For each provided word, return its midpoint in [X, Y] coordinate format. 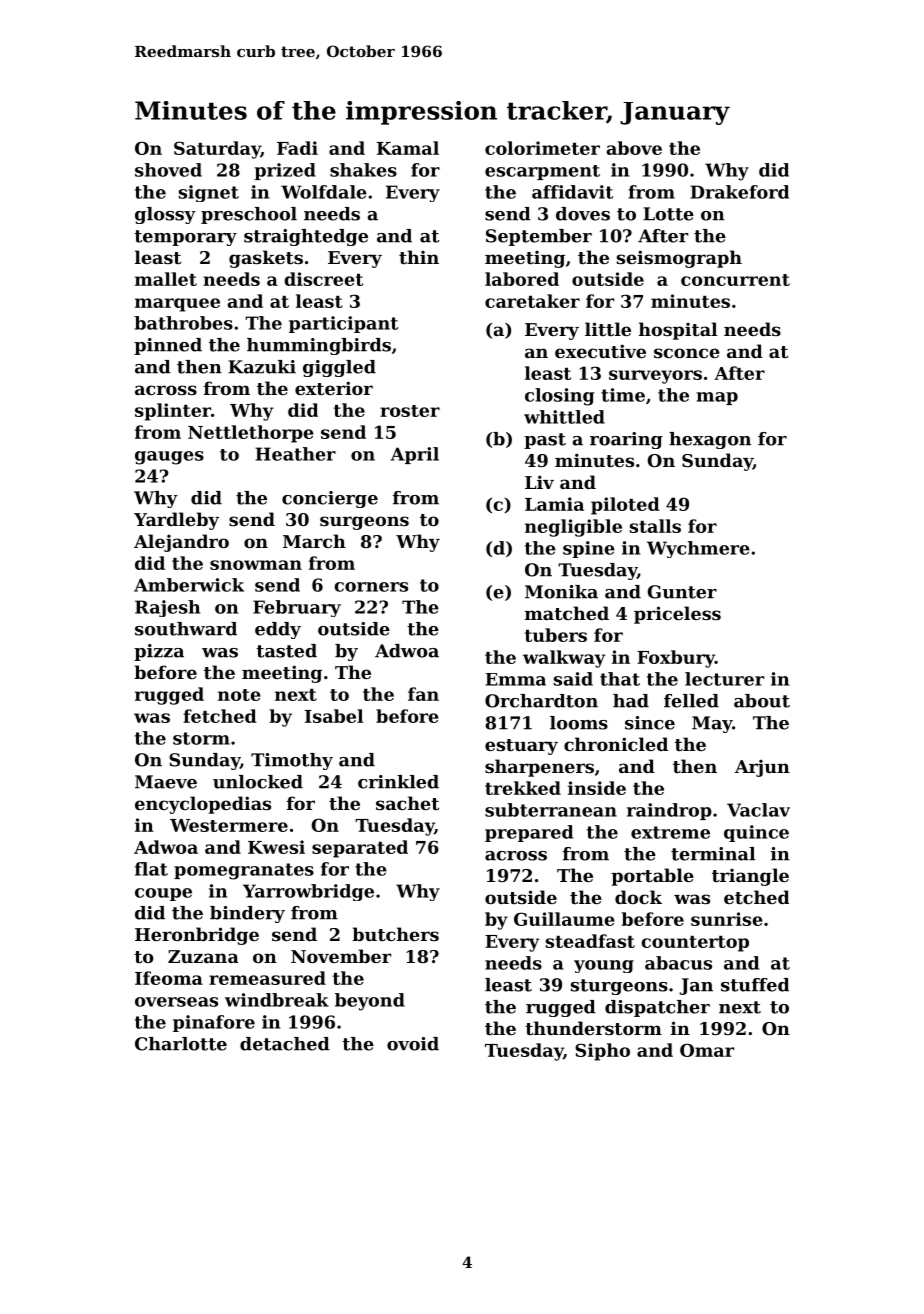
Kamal [408, 148]
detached [285, 1044]
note [239, 695]
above [634, 148]
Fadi [297, 148]
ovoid [413, 1044]
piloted [625, 506]
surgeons [364, 523]
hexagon [710, 440]
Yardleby [176, 521]
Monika [561, 592]
